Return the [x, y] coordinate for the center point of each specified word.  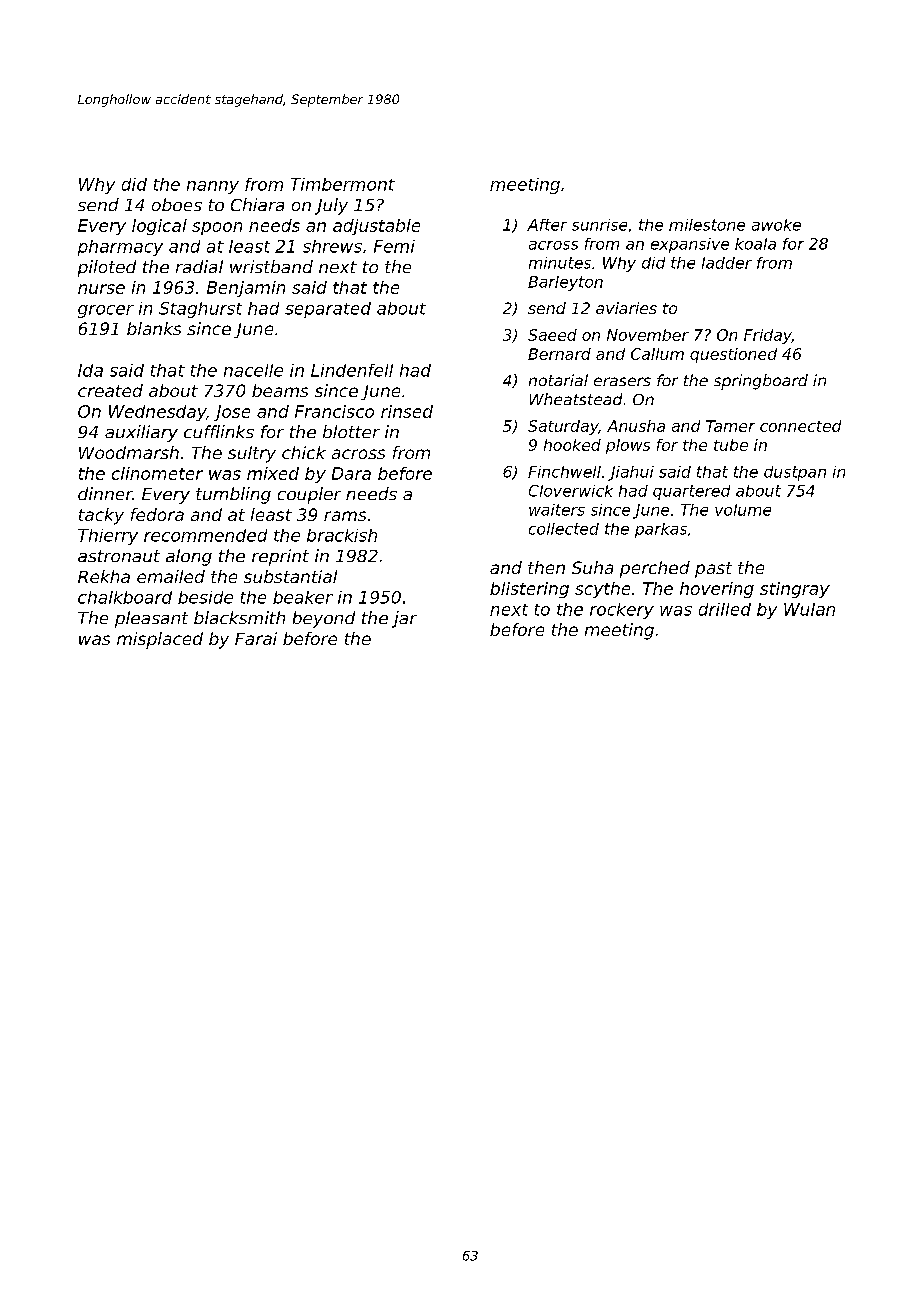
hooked [572, 445]
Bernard [559, 354]
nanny [213, 187]
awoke [776, 225]
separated [328, 310]
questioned [733, 355]
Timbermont [343, 184]
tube [731, 445]
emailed [171, 576]
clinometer [157, 473]
